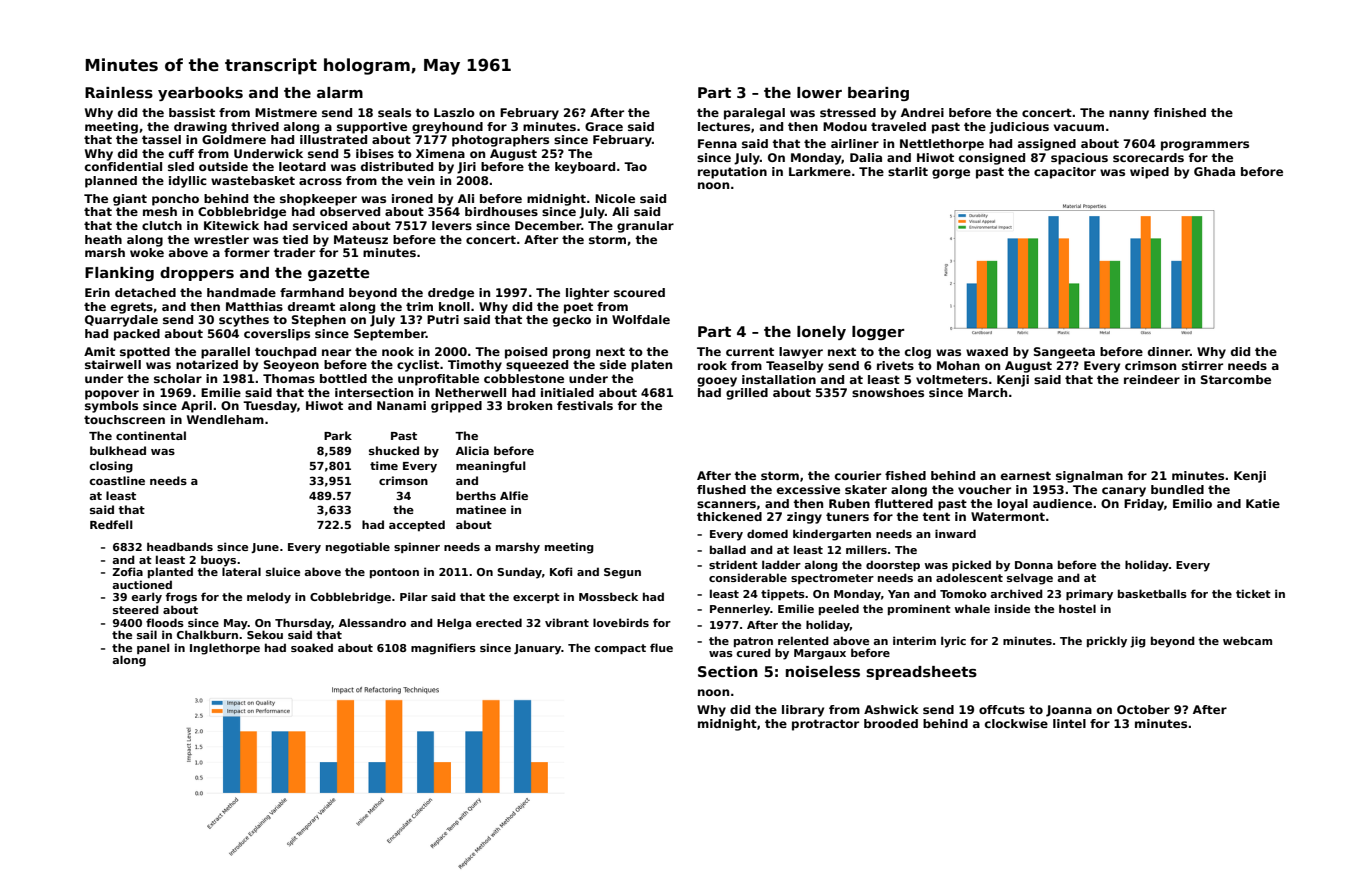 This screenshot has height=887, width=1372. Describe the element at coordinates (1152, 379) in the screenshot. I see `reindeer` at that location.
